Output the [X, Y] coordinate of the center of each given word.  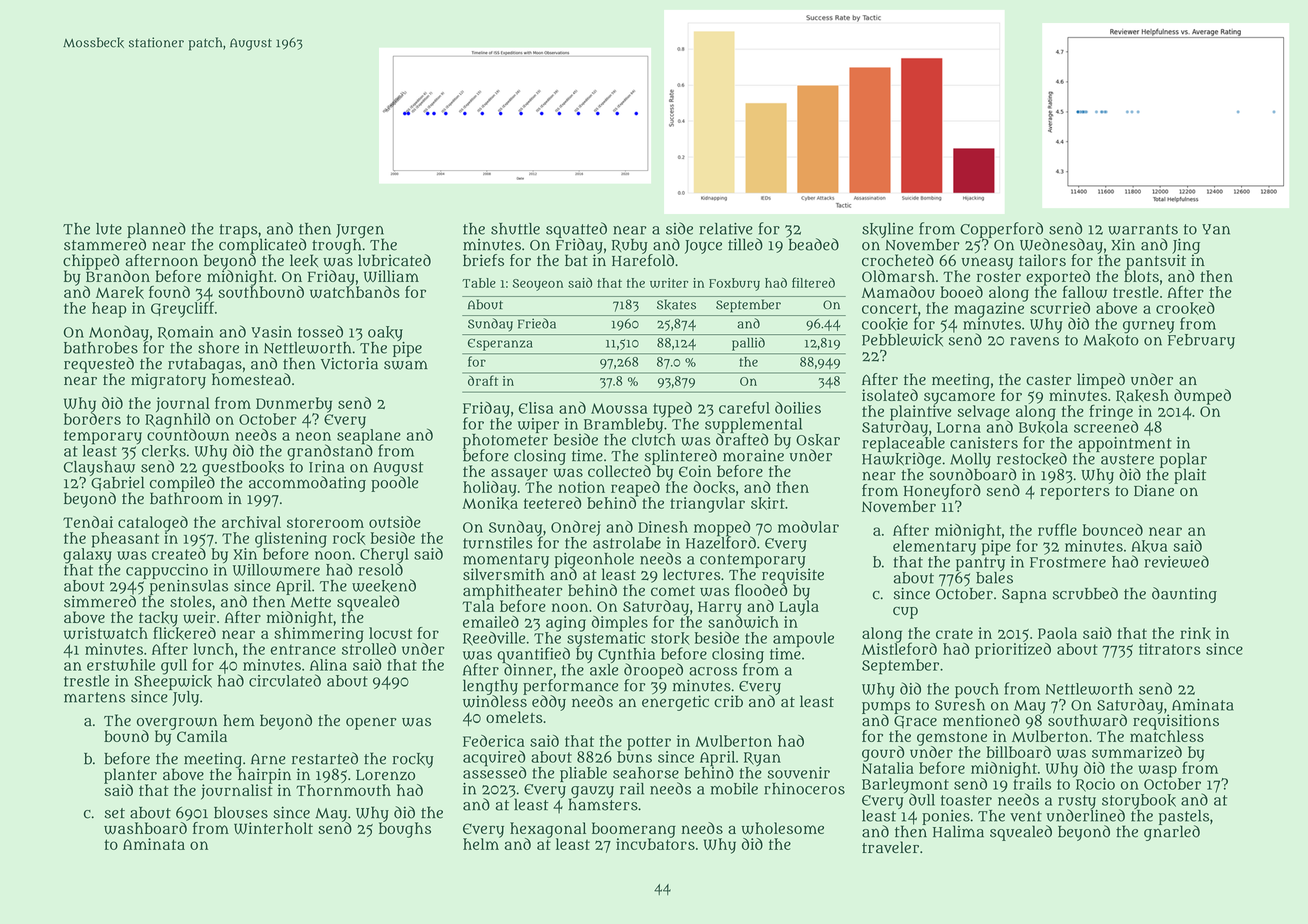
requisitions [1176, 722]
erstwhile [121, 665]
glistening [291, 540]
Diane [1154, 490]
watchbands [355, 292]
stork [670, 638]
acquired [494, 758]
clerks [164, 451]
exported [1058, 278]
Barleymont [905, 785]
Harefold [643, 260]
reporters [1075, 493]
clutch [653, 440]
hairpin [264, 776]
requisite [793, 576]
